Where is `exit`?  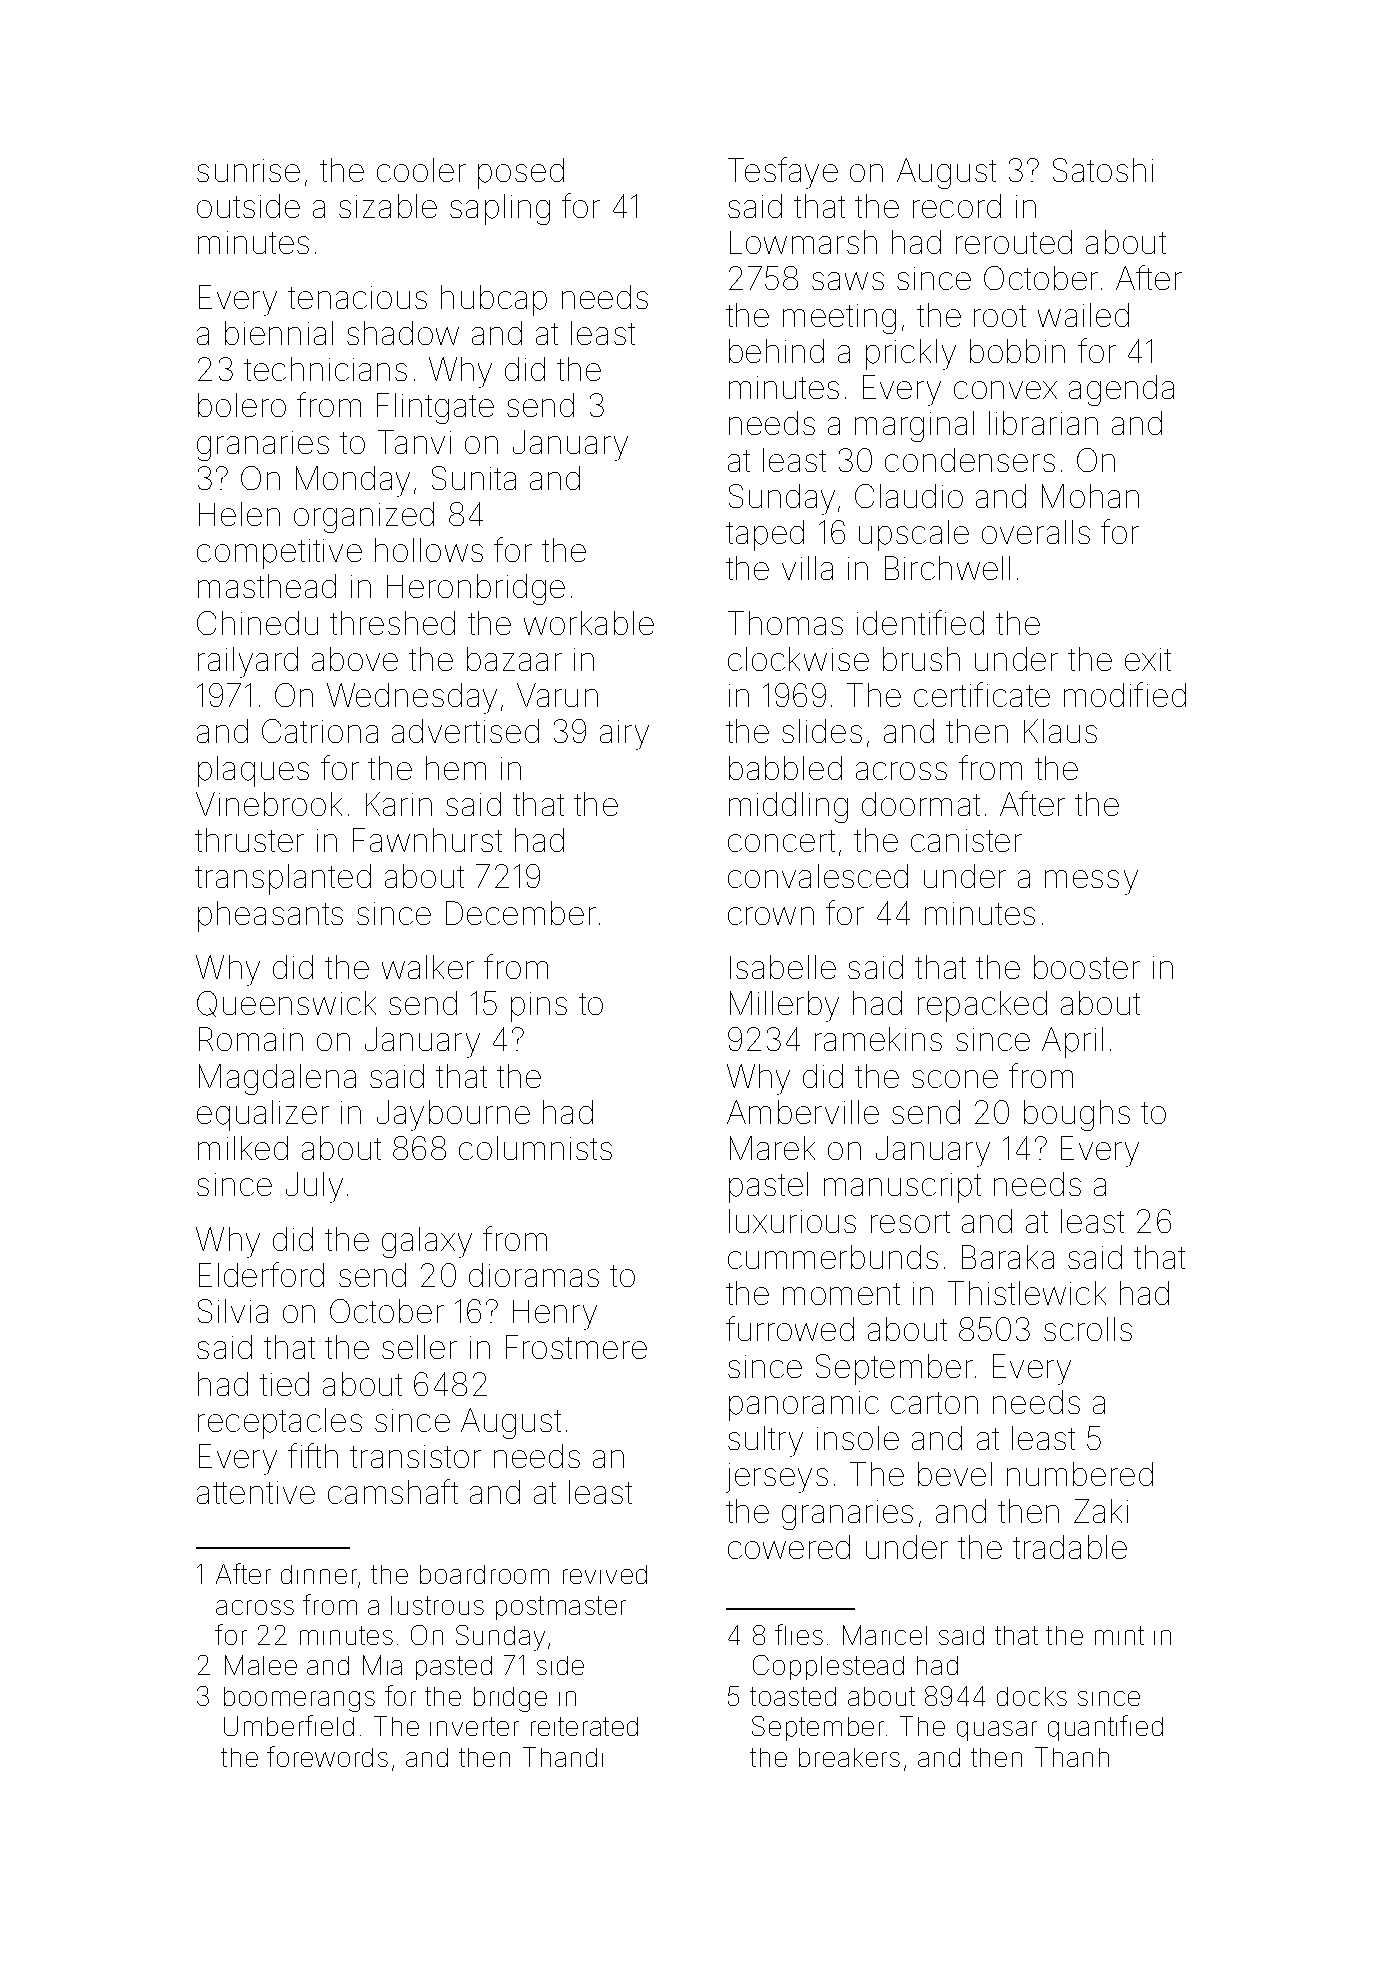 exit is located at coordinates (1148, 659).
